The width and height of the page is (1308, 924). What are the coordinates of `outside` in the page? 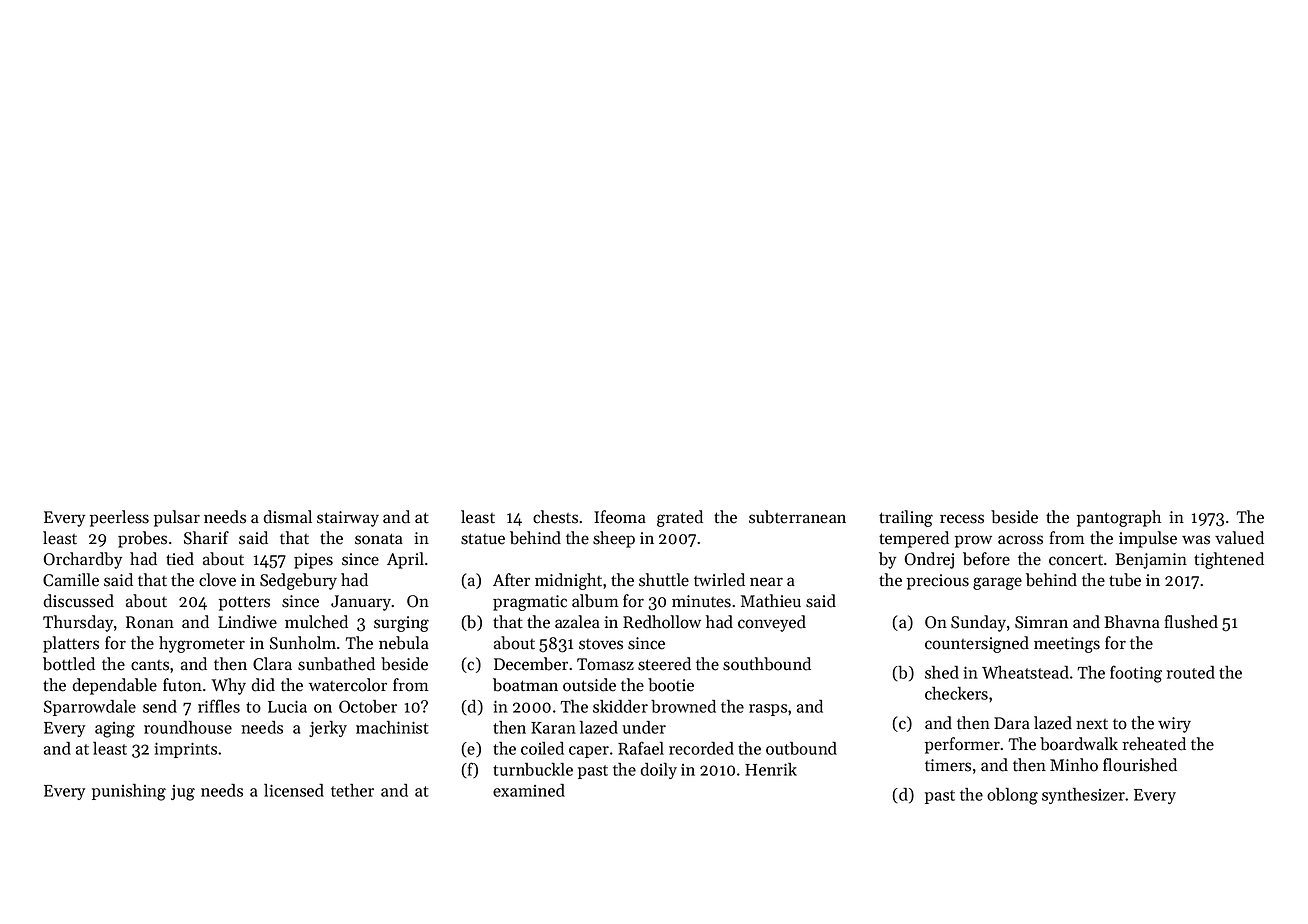 It's located at (589, 685).
